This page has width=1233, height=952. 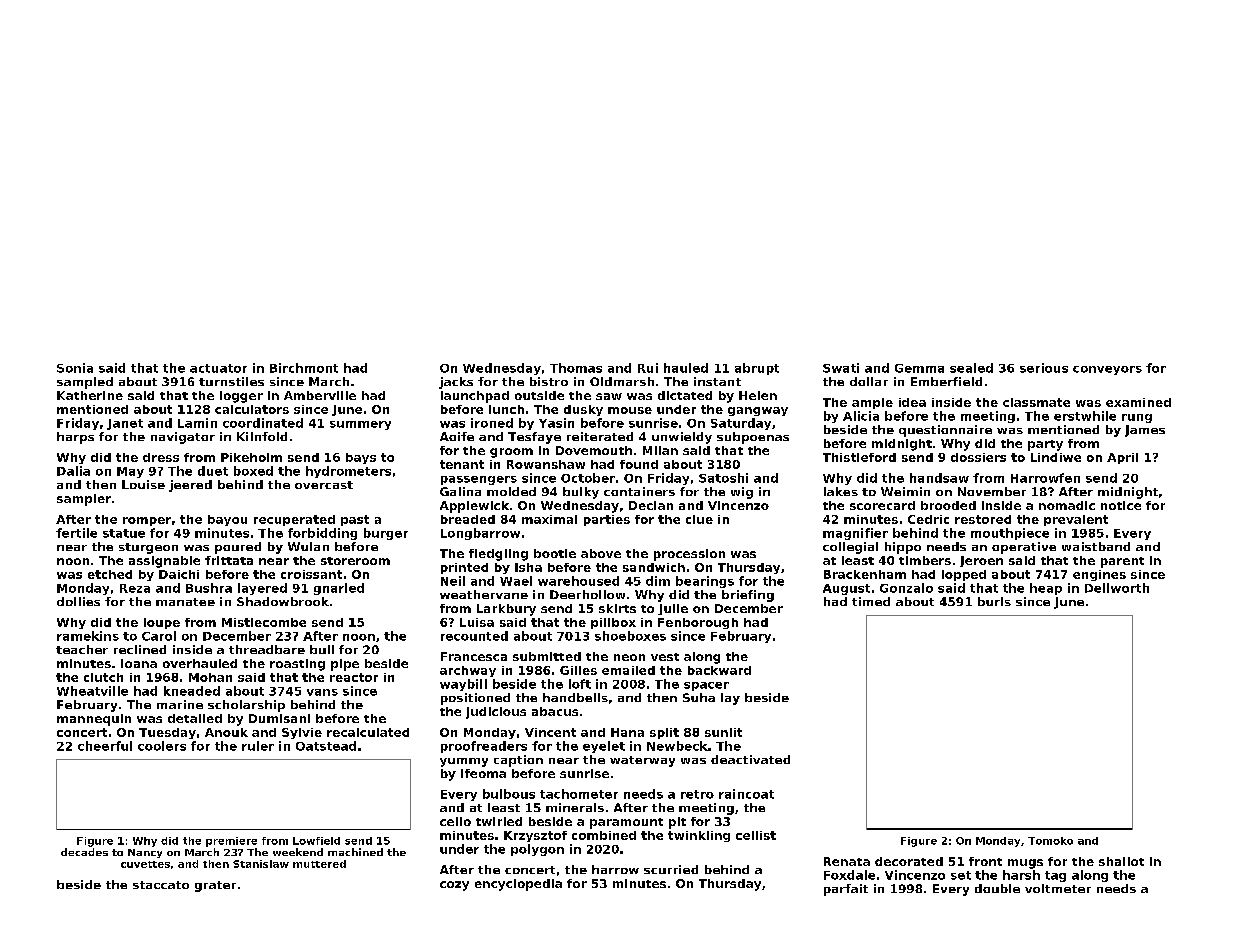 What do you see at coordinates (576, 368) in the page?
I see `Thomas` at bounding box center [576, 368].
